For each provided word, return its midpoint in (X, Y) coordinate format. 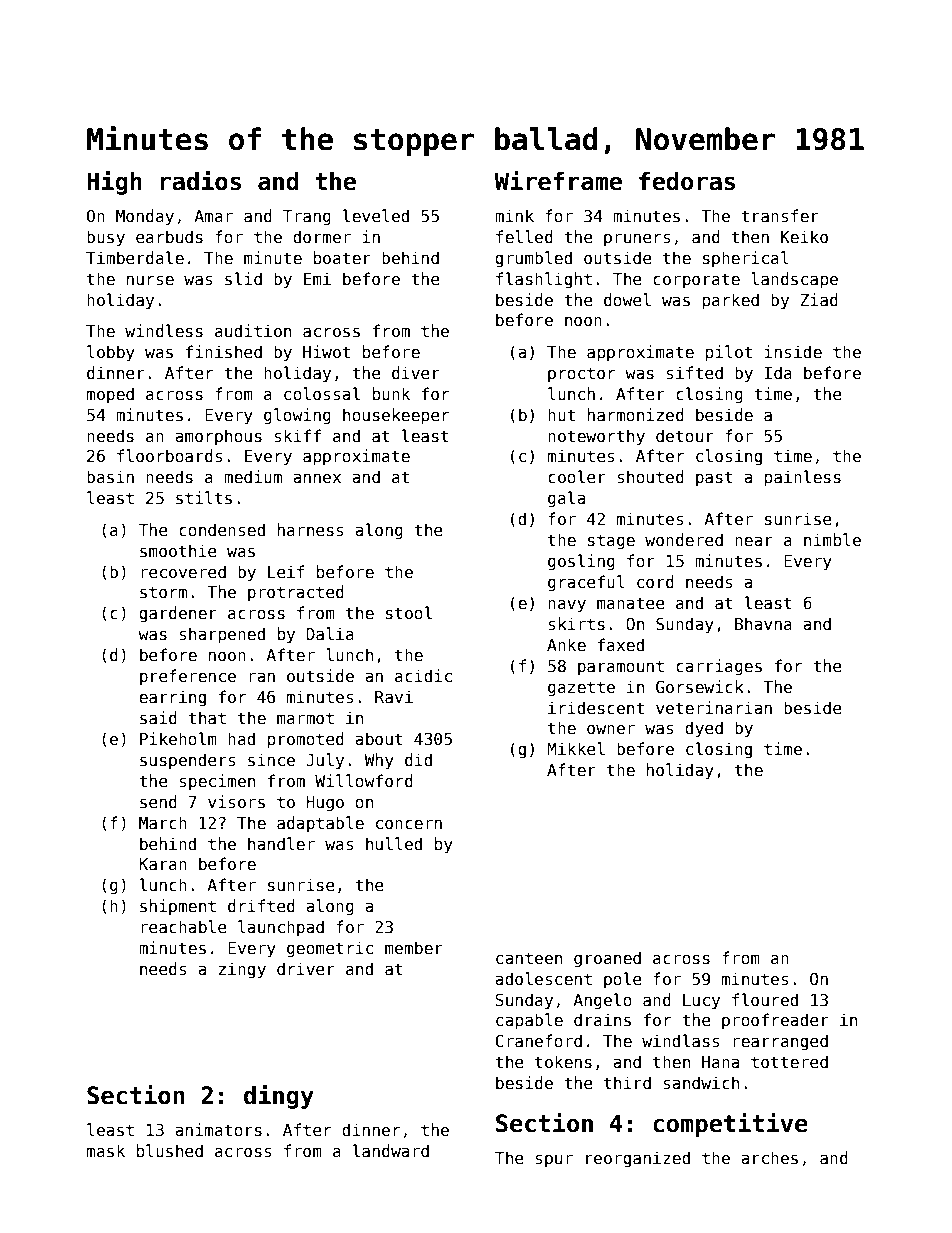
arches (769, 1158)
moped (110, 395)
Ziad (819, 299)
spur (554, 1161)
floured (765, 999)
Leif (286, 571)
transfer (780, 216)
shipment (178, 907)
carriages (719, 667)
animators (218, 1129)
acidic (423, 675)
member (414, 947)
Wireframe (558, 180)
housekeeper (396, 416)
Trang (307, 218)
